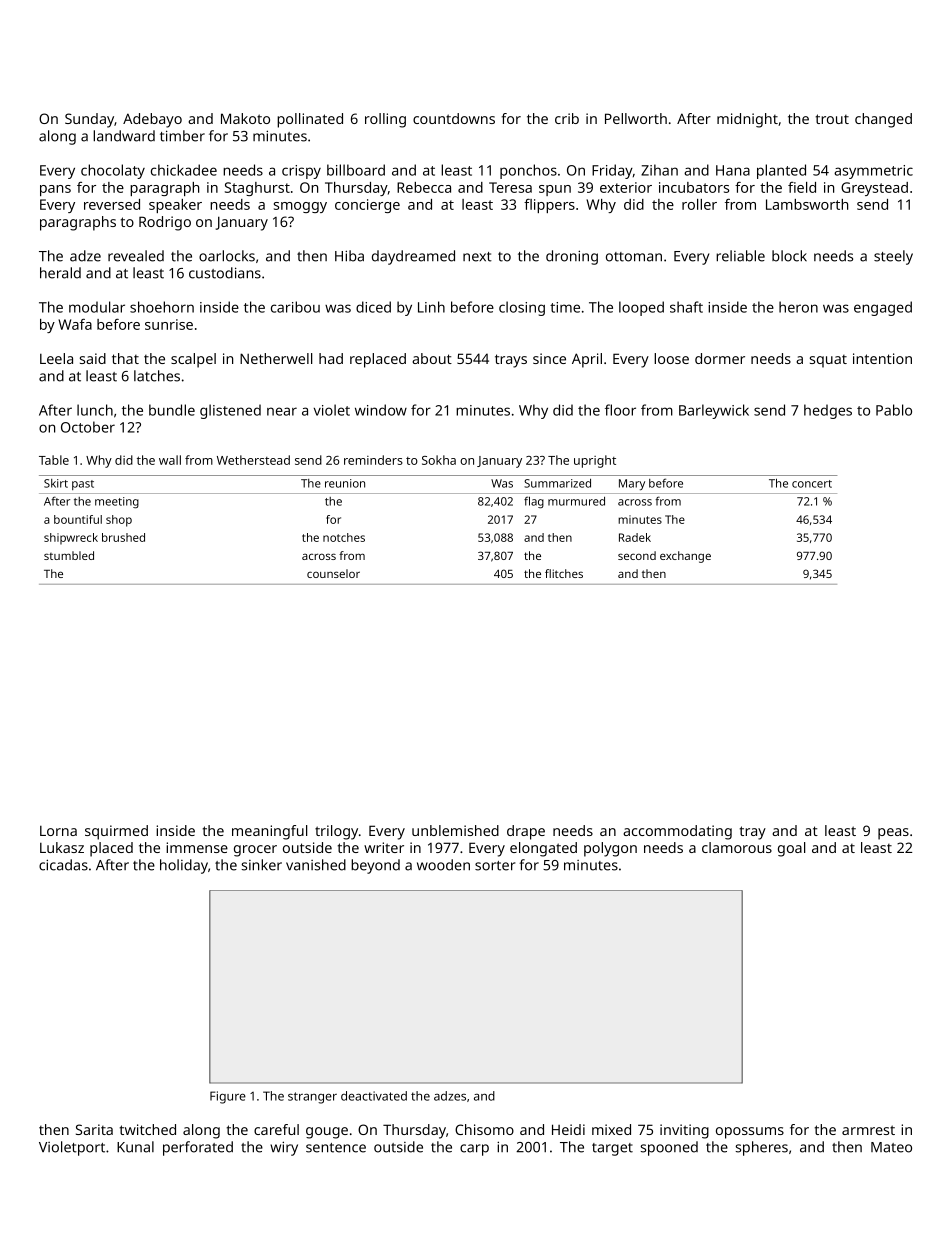 This screenshot has width=952, height=1233. I want to click on flitches, so click(564, 573).
